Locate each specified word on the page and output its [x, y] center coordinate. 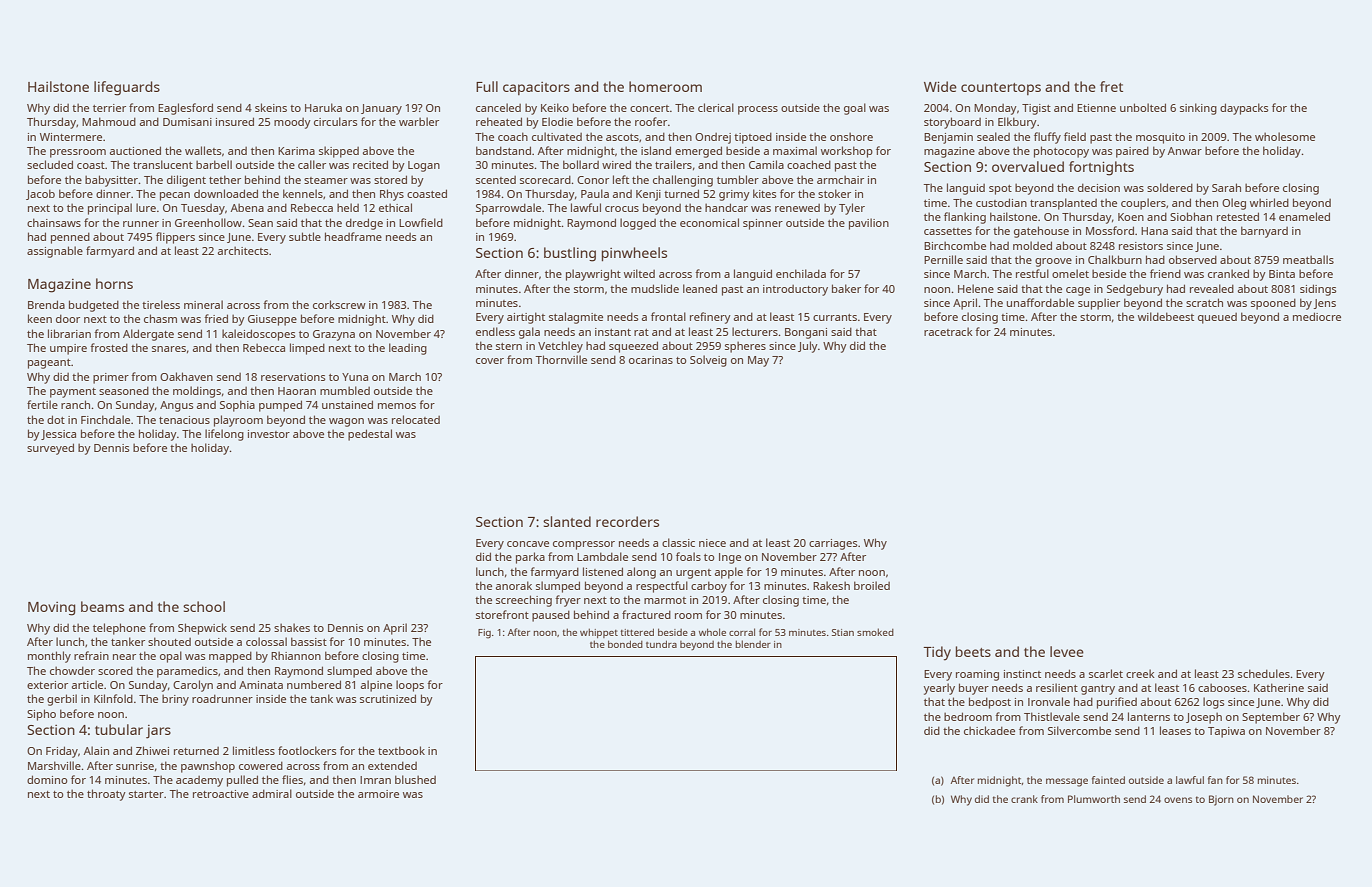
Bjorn [1221, 800]
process [758, 110]
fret [1111, 86]
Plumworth [1094, 799]
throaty [106, 795]
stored [390, 179]
